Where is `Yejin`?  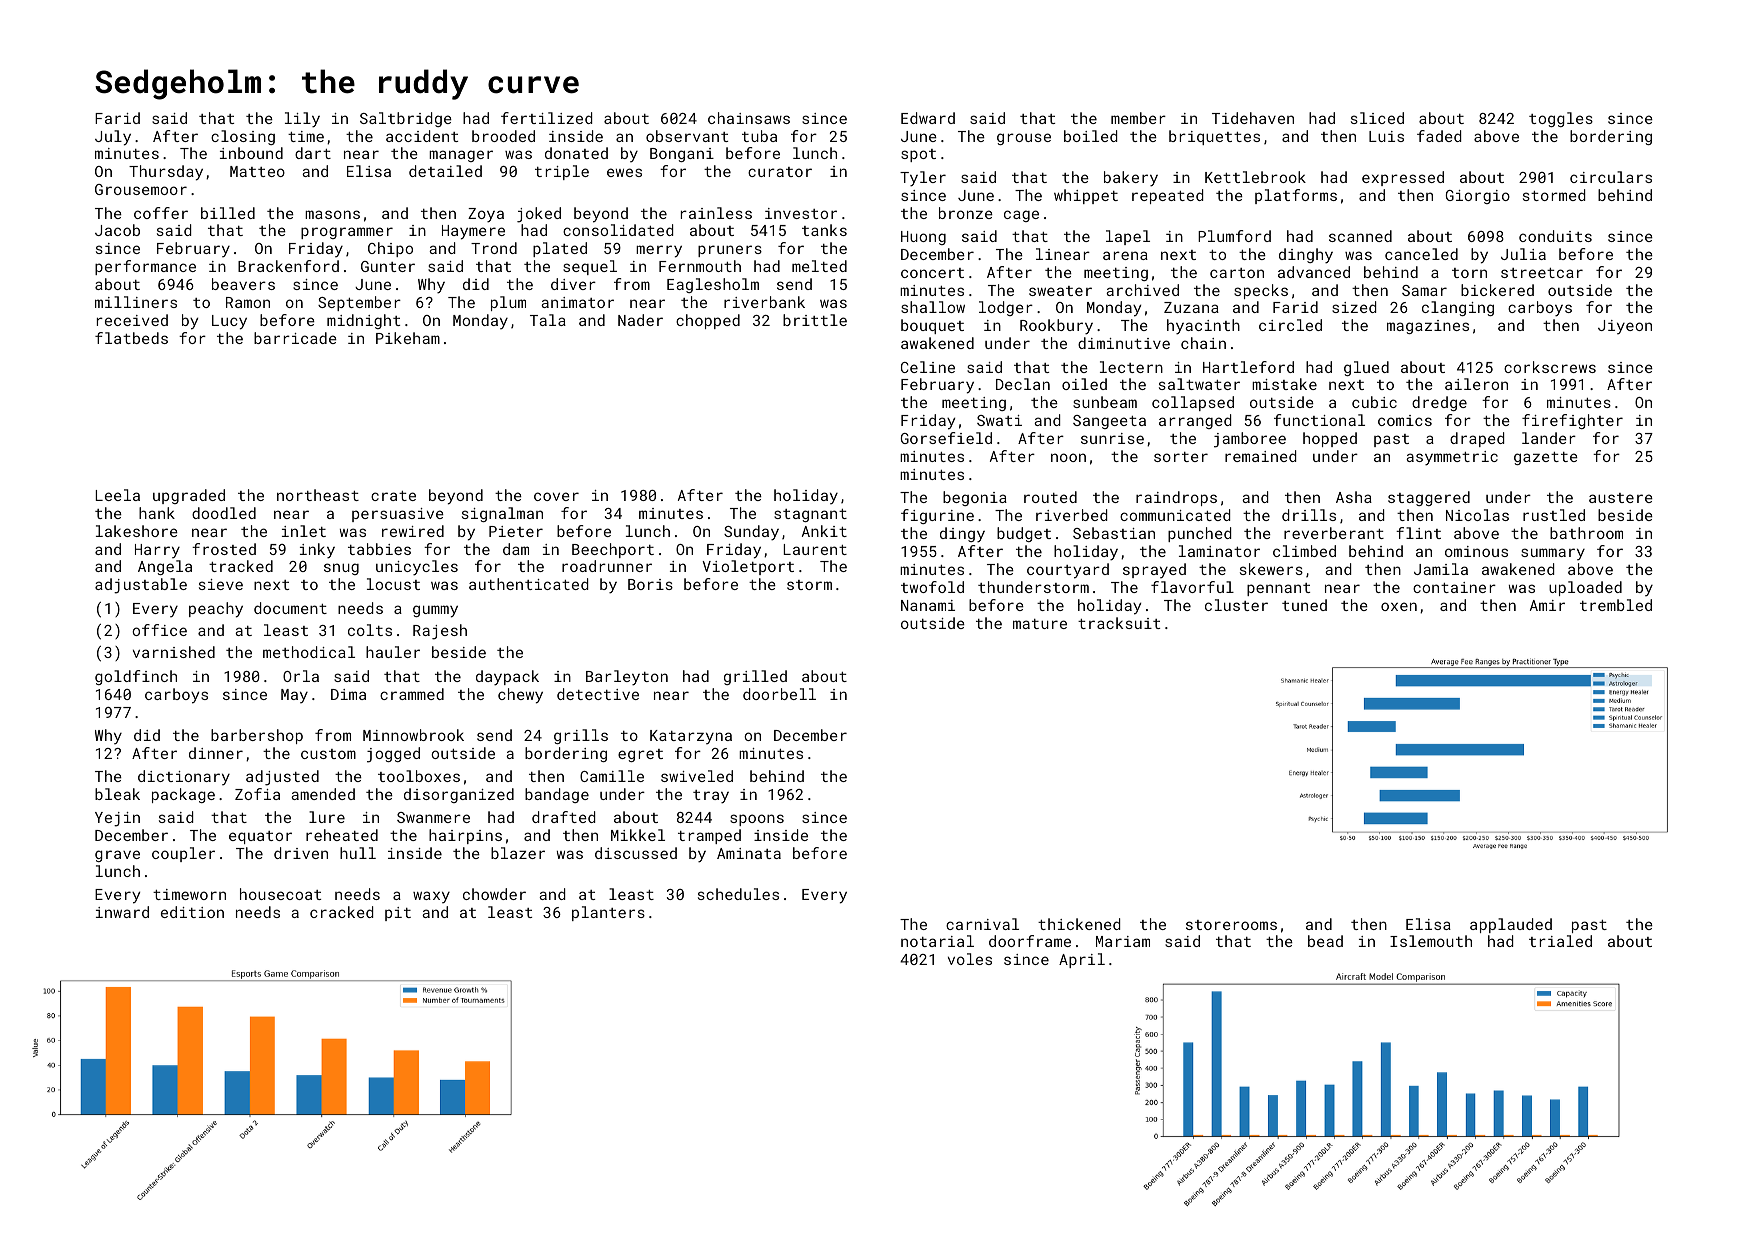 Yejin is located at coordinates (117, 819).
